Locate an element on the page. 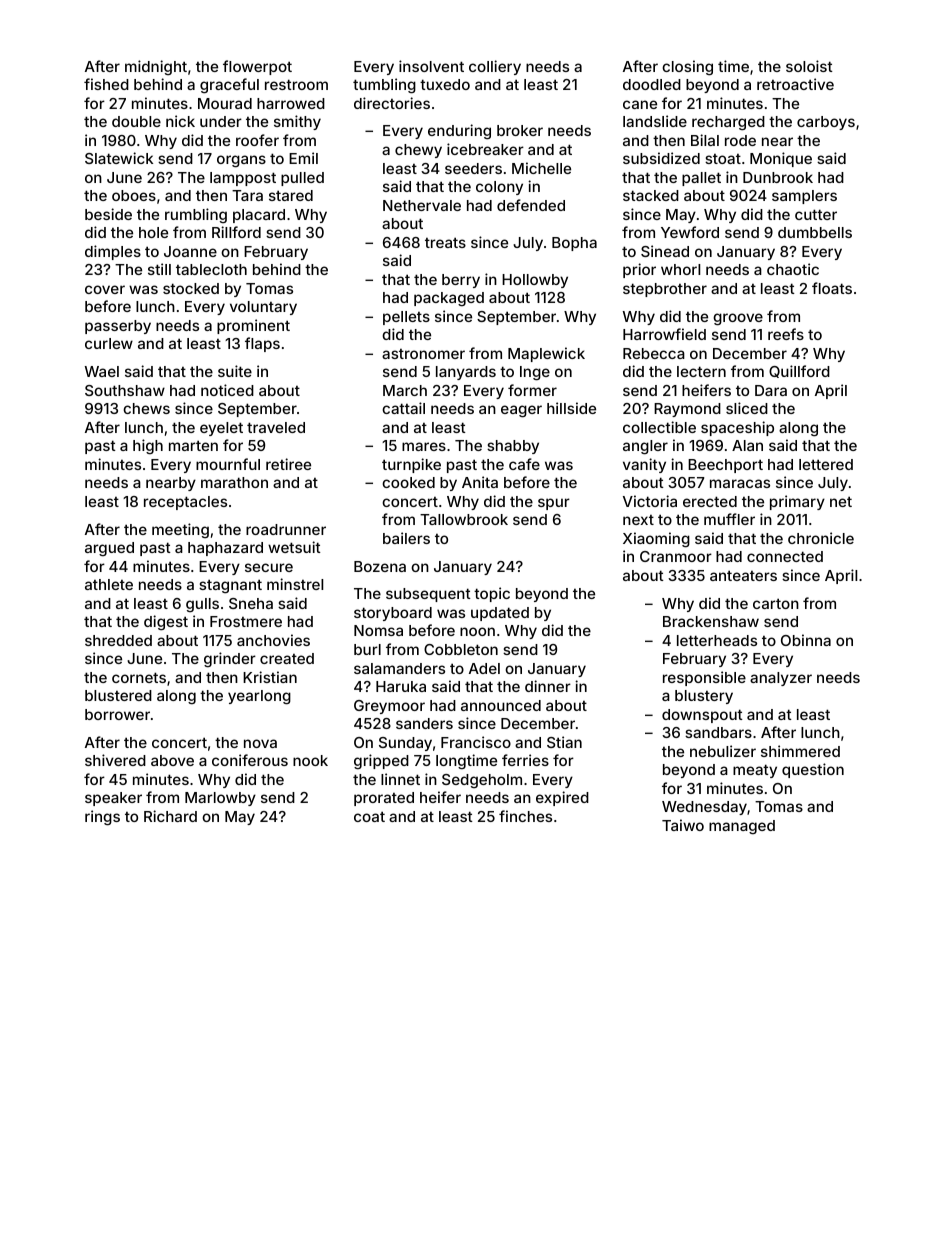  digest is located at coordinates (166, 623).
